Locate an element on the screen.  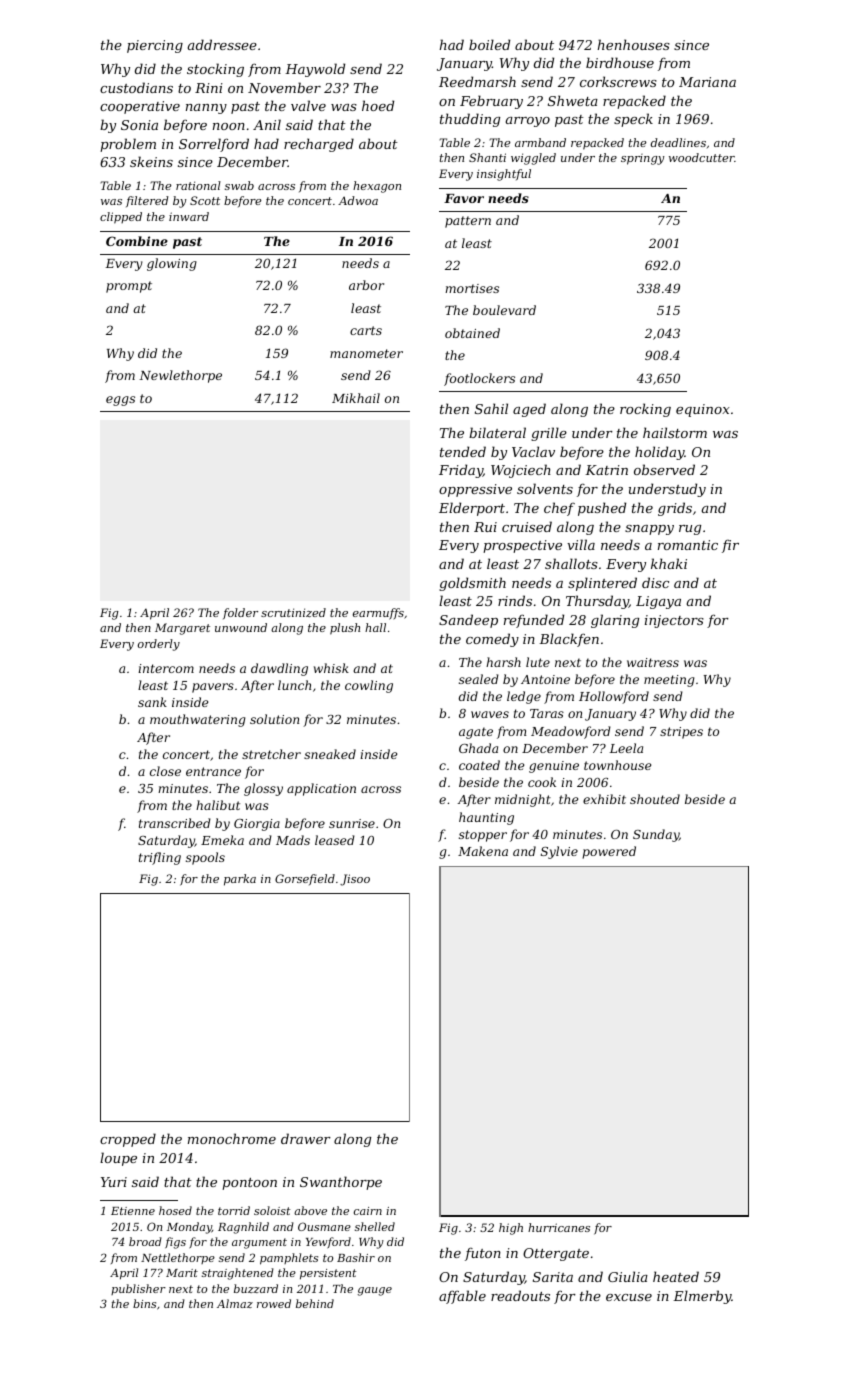
bins is located at coordinates (144, 1303).
